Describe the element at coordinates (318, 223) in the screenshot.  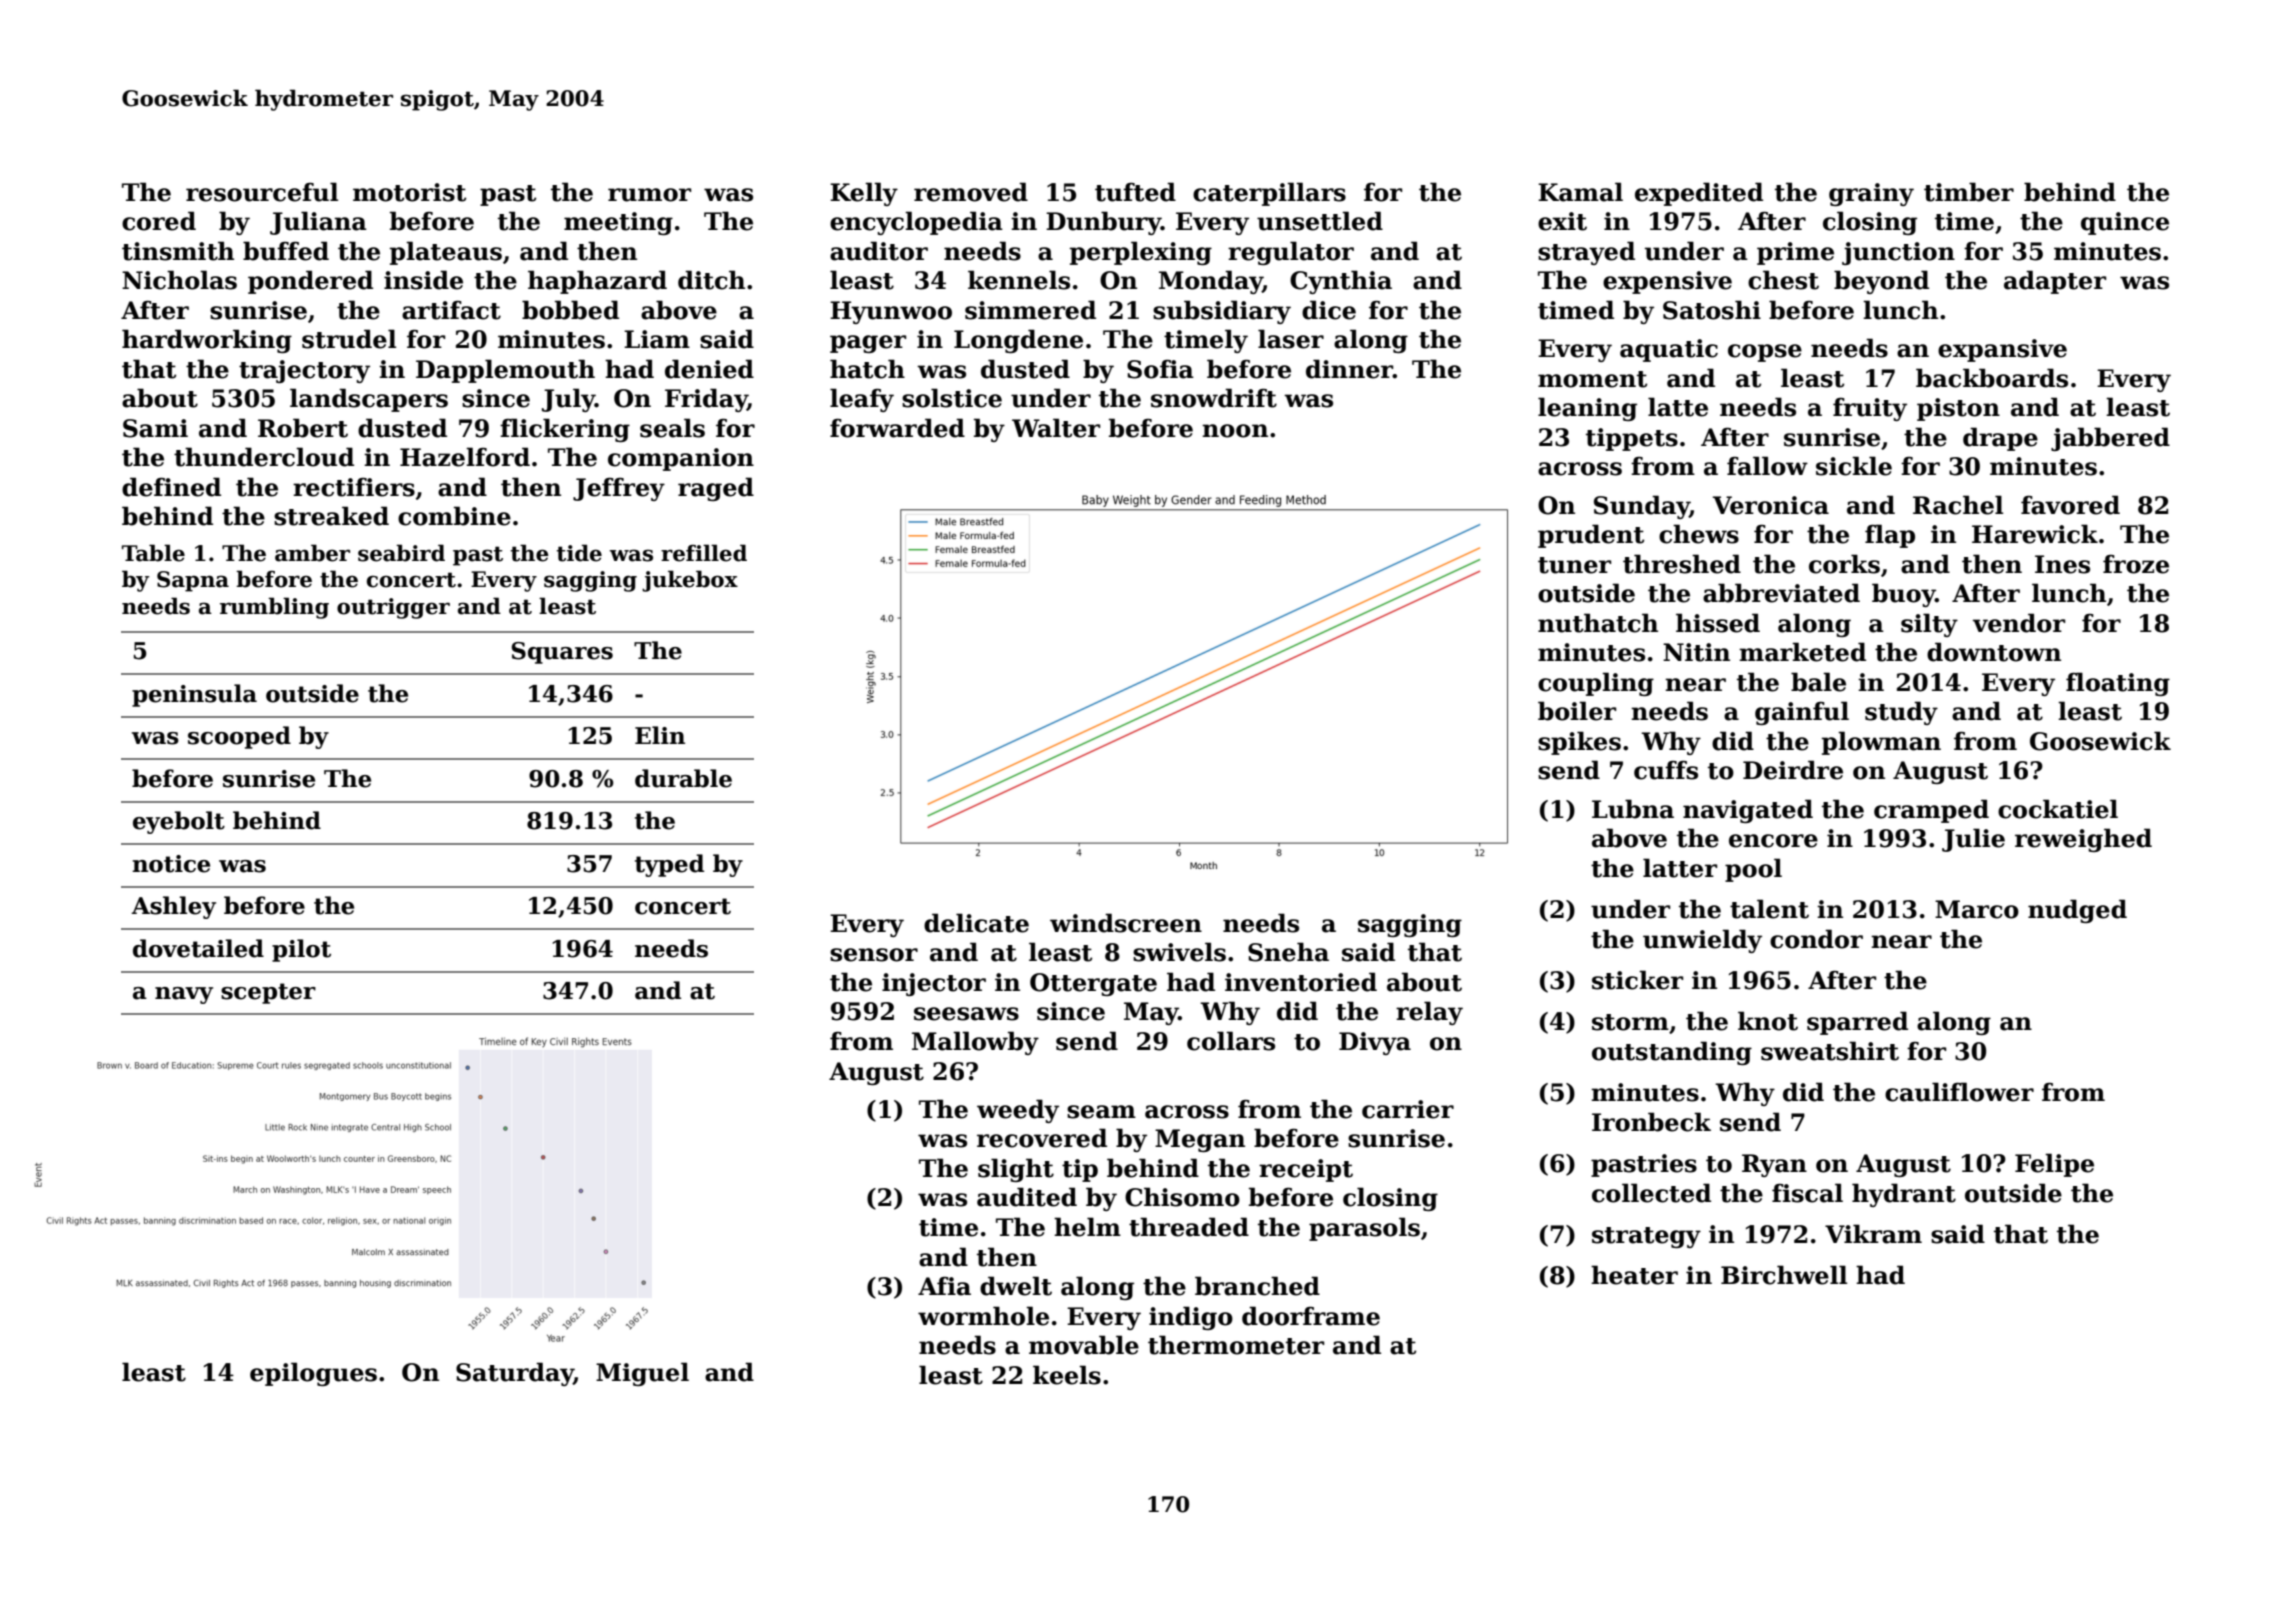
I see `Juliana` at that location.
